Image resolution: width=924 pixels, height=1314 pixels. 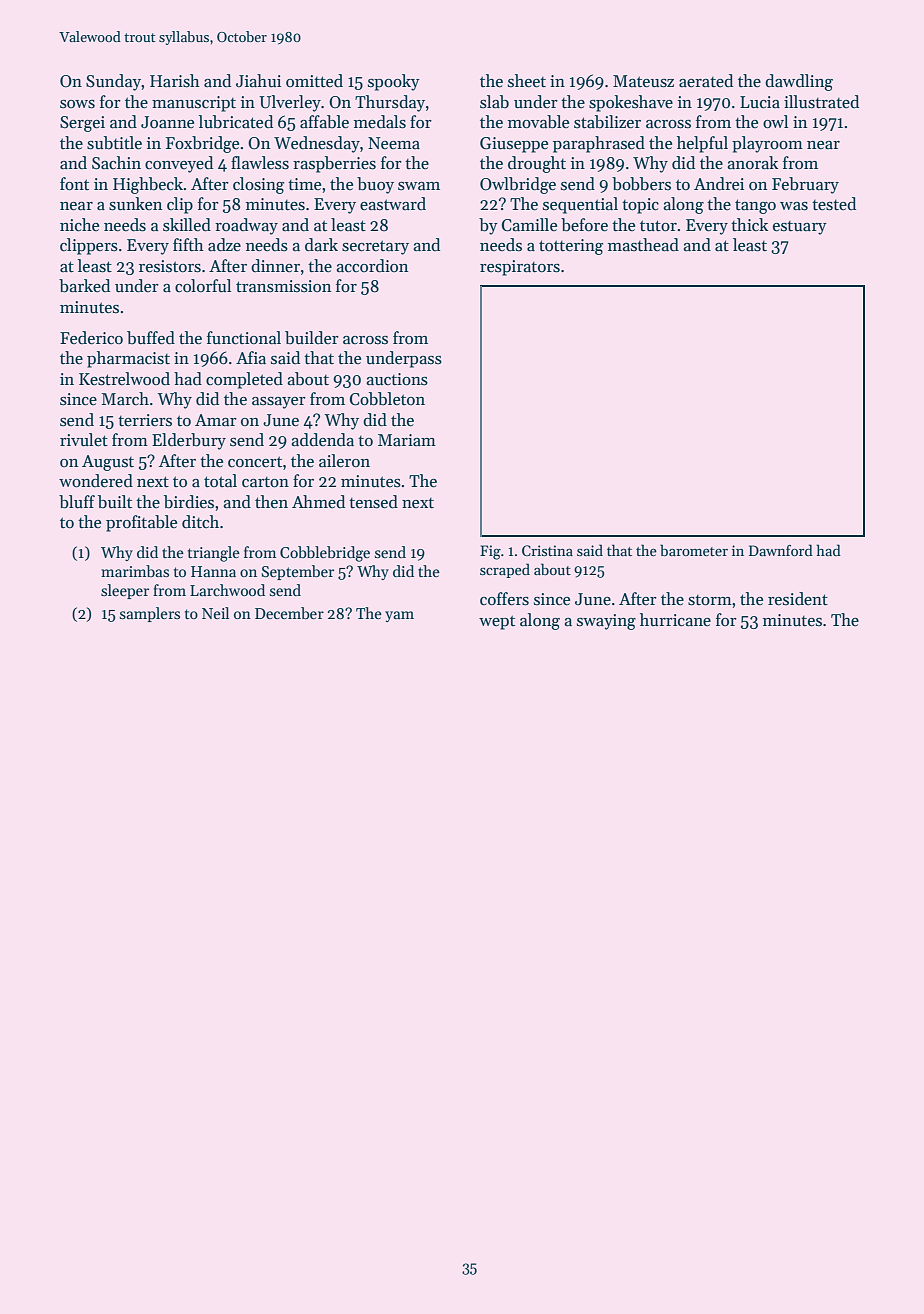 What do you see at coordinates (167, 122) in the screenshot?
I see `Joanne` at bounding box center [167, 122].
